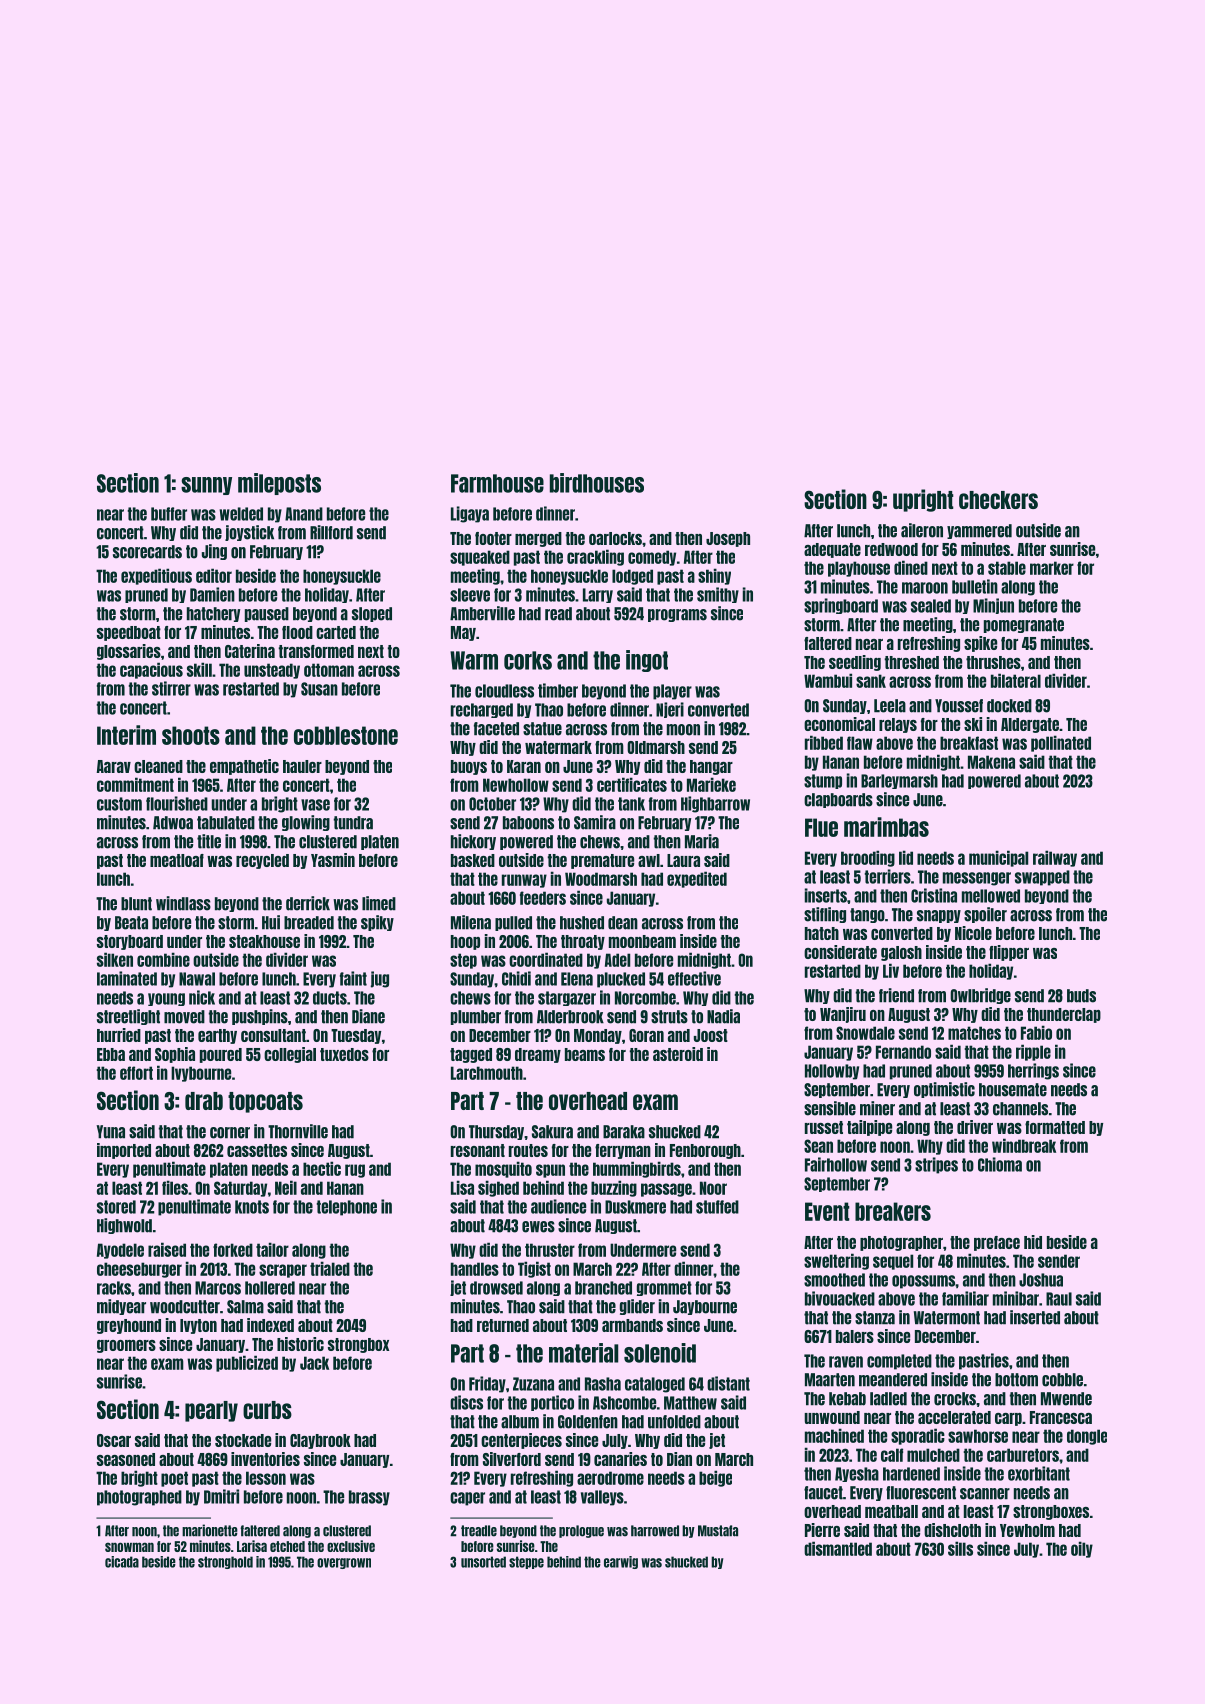 This screenshot has width=1205, height=1704. Describe the element at coordinates (1030, 725) in the screenshot. I see `Aldergate` at that location.
